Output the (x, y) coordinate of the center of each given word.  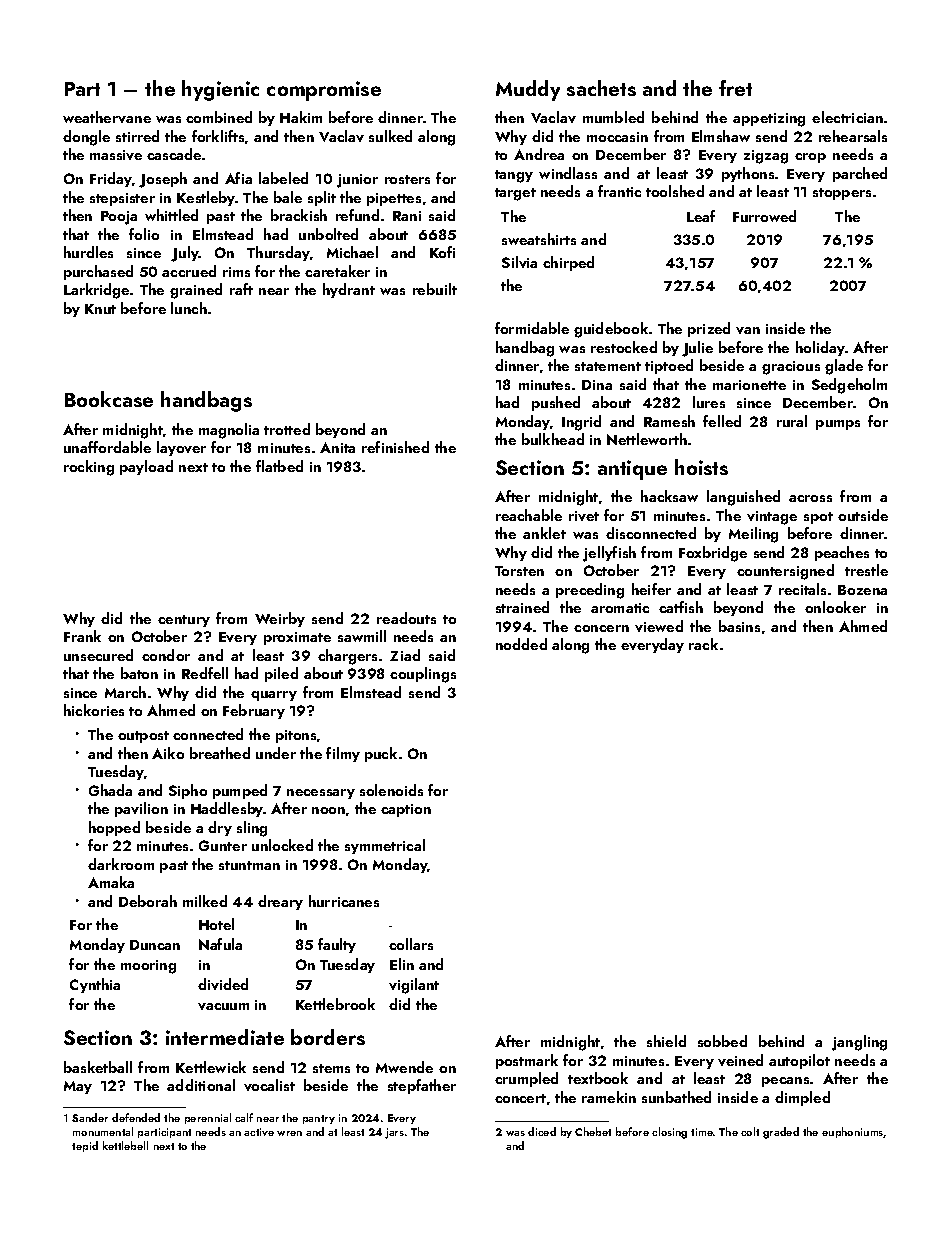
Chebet (593, 1131)
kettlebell (125, 1145)
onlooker (835, 607)
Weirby (280, 619)
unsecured (98, 655)
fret (735, 88)
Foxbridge (713, 554)
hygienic (220, 90)
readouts (406, 618)
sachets (601, 88)
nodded (521, 644)
